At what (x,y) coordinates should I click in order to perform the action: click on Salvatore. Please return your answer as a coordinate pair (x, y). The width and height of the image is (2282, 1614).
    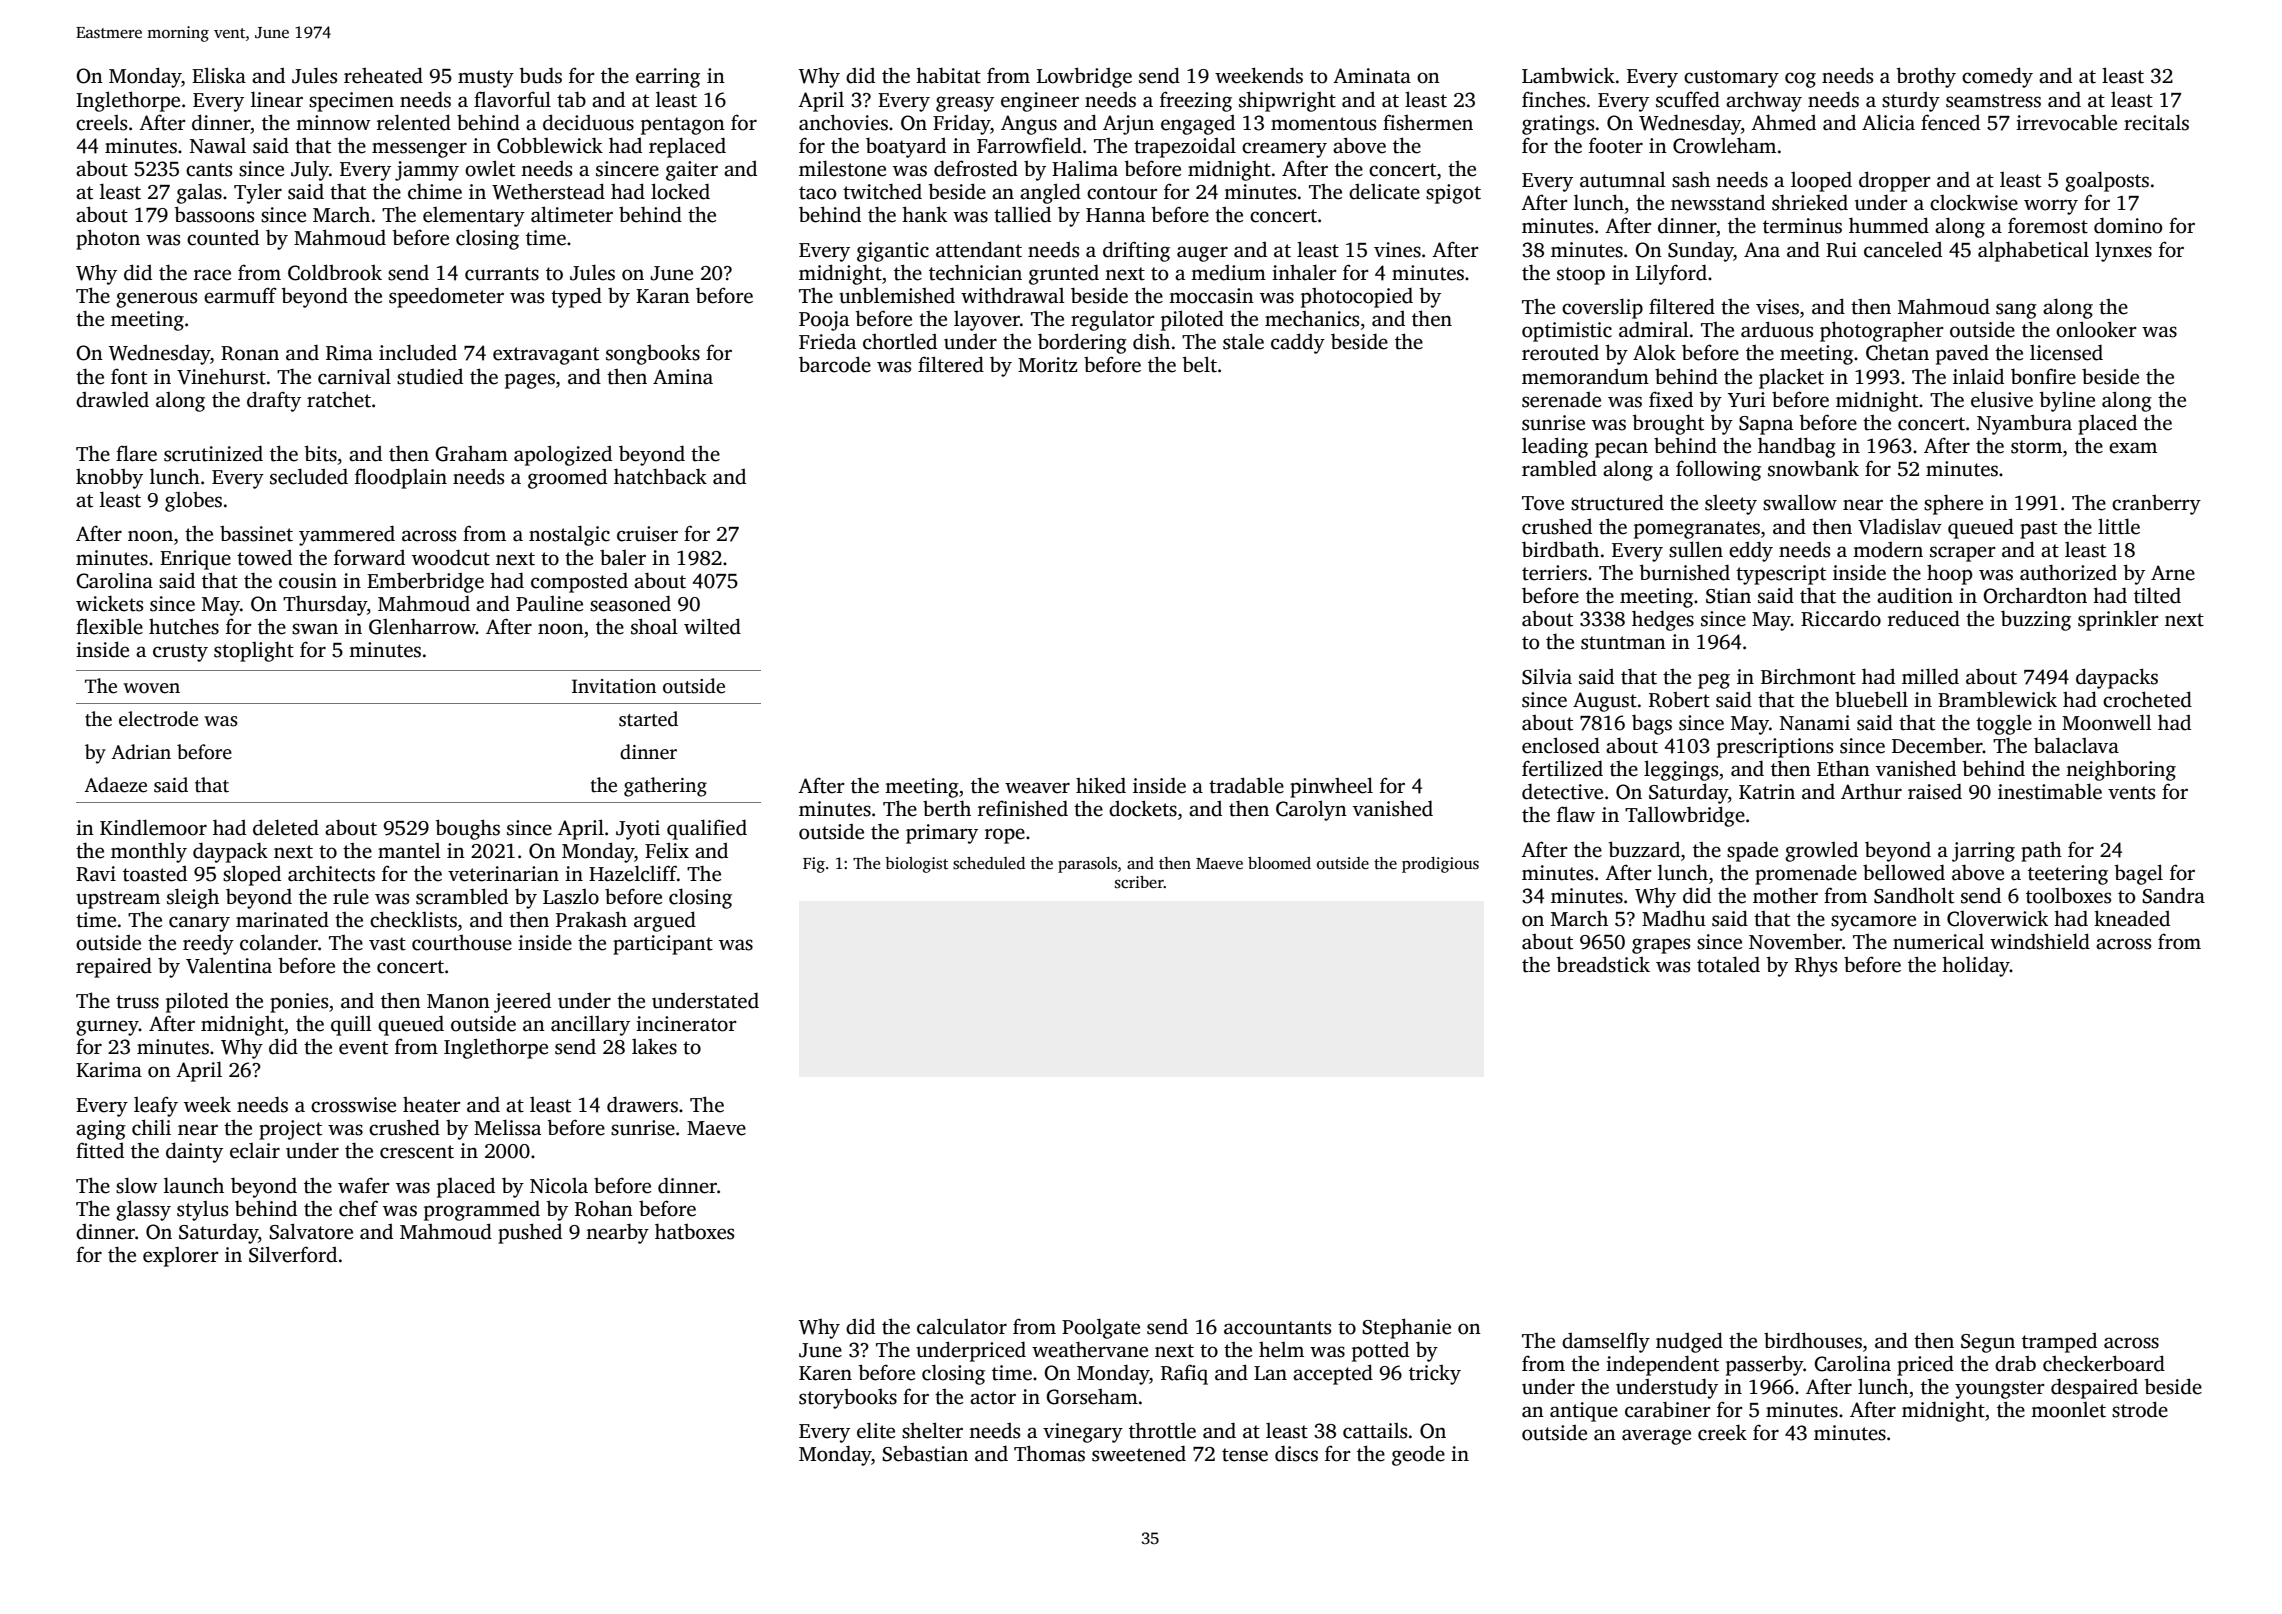
    Looking at the image, I should click on (311, 1231).
